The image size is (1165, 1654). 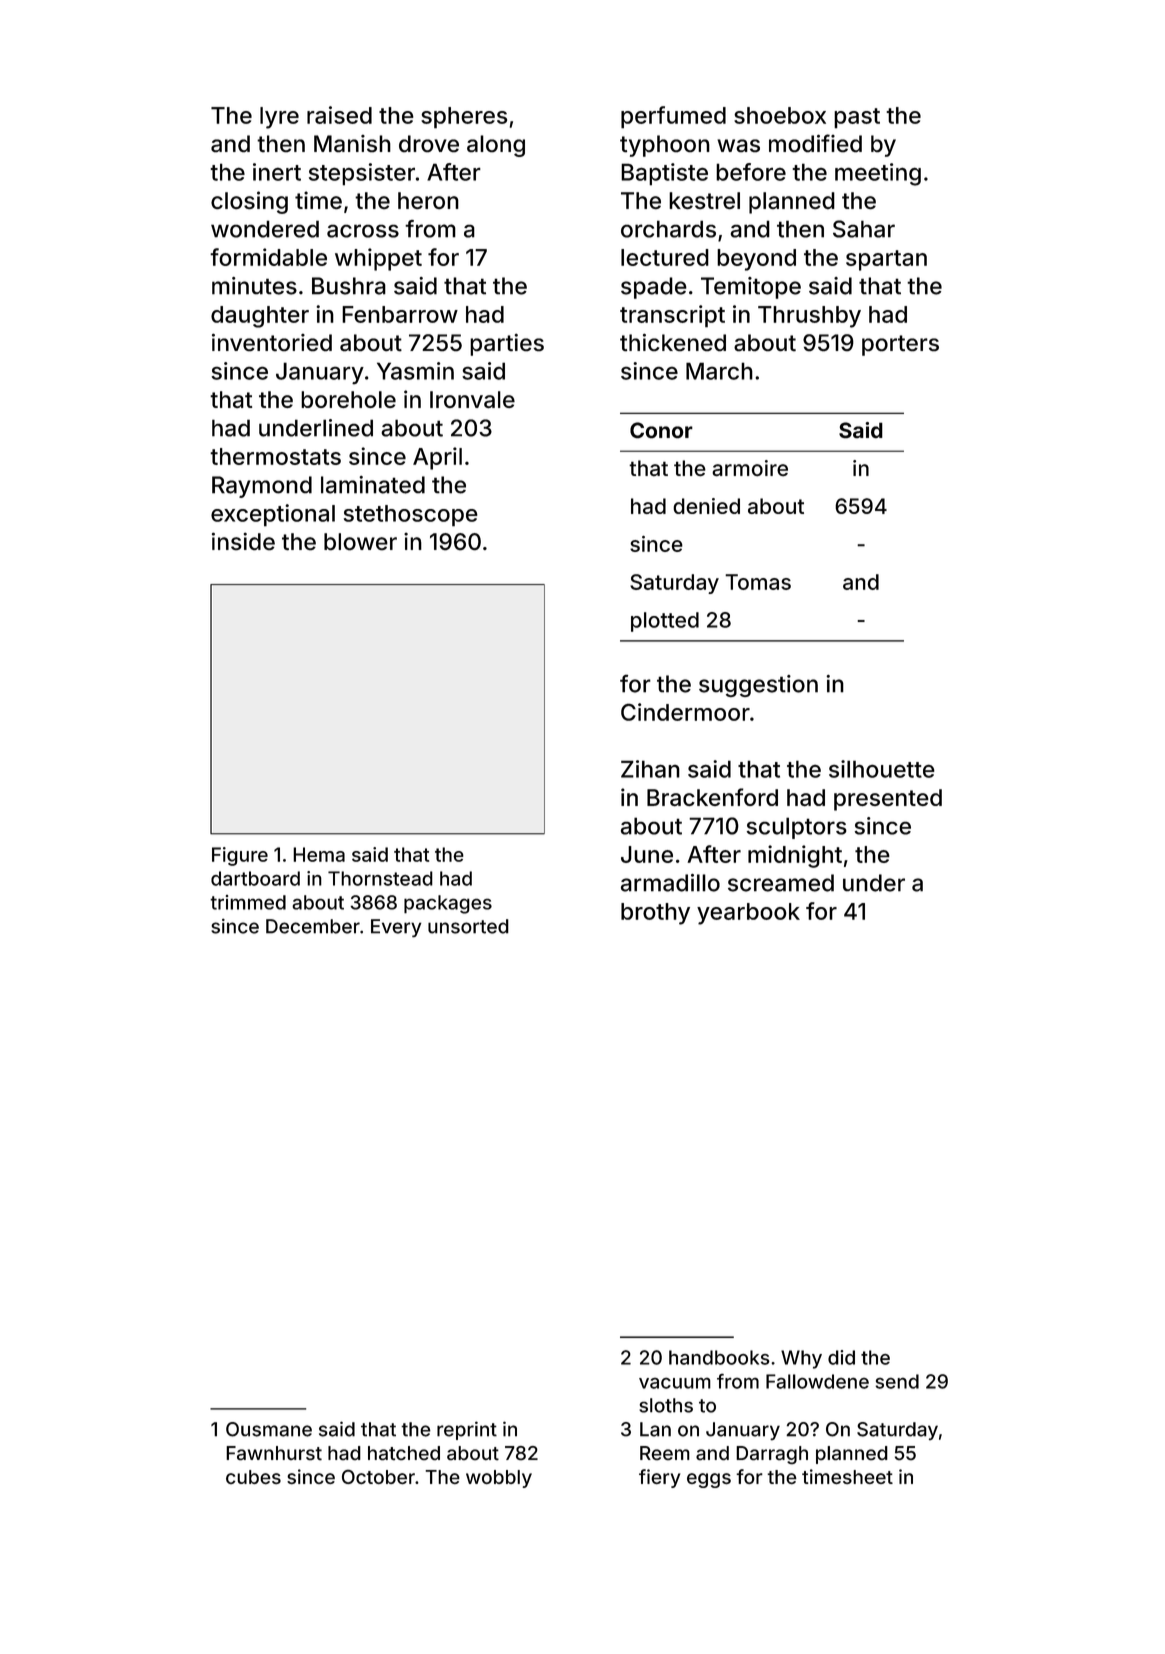 What do you see at coordinates (780, 115) in the image?
I see `shoebox` at bounding box center [780, 115].
